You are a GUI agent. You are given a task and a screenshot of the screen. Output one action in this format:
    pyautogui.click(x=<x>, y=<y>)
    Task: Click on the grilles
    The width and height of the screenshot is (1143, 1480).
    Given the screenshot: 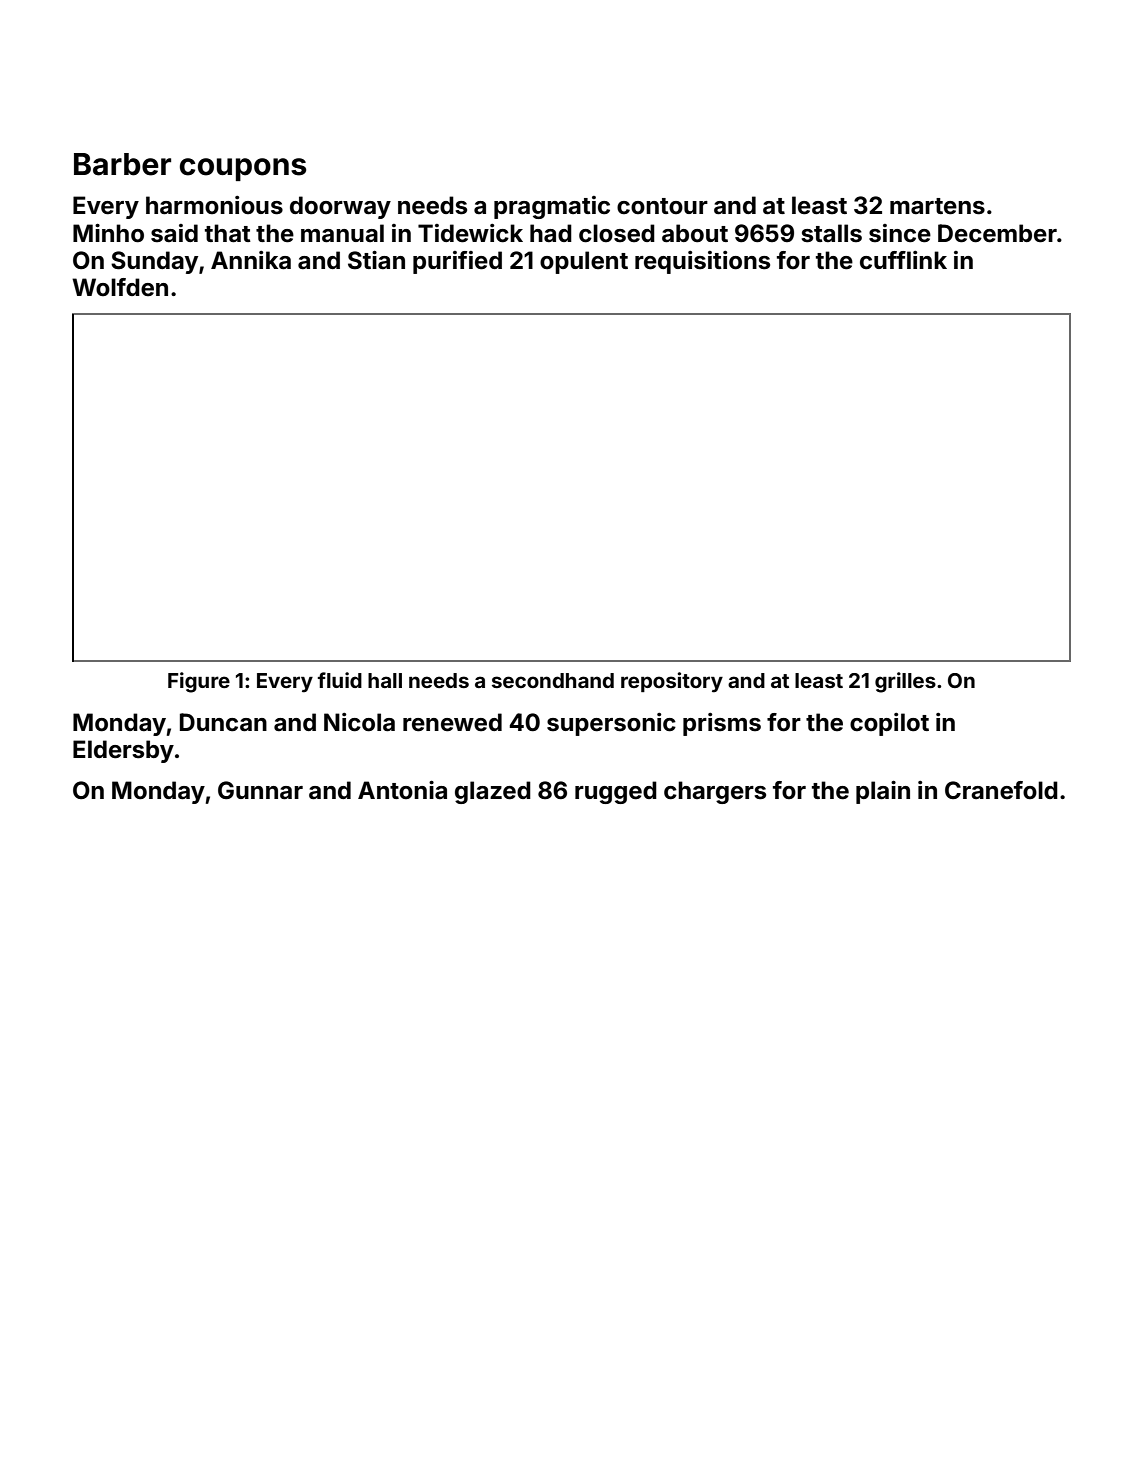 What is the action you would take?
    pyautogui.click(x=905, y=682)
